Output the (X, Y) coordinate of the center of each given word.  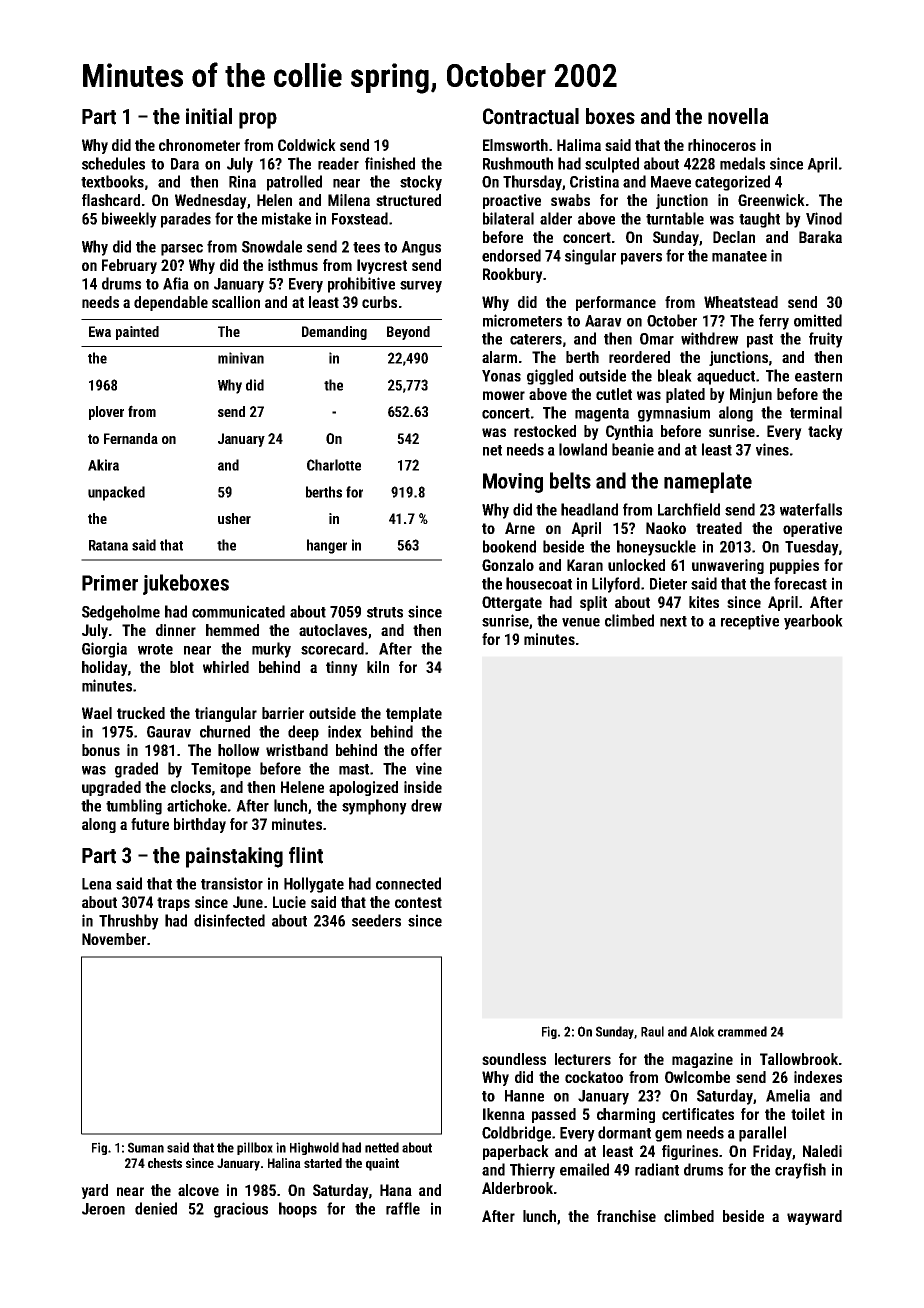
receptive (750, 622)
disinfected (229, 920)
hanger (327, 546)
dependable (171, 303)
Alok (702, 1031)
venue (581, 622)
